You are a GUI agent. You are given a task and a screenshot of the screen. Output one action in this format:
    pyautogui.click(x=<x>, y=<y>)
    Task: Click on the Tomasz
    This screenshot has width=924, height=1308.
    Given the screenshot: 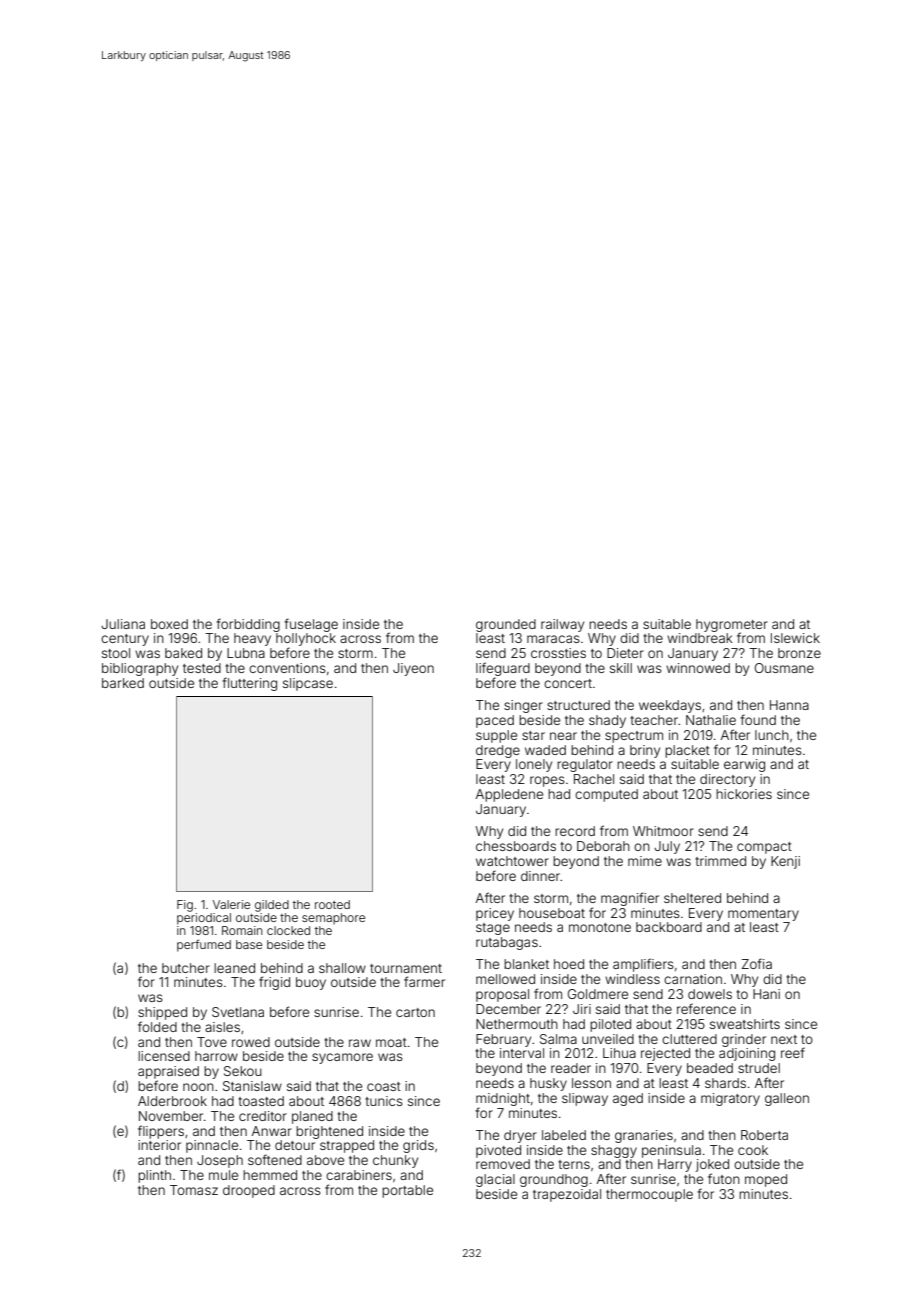 What is the action you would take?
    pyautogui.click(x=194, y=1190)
